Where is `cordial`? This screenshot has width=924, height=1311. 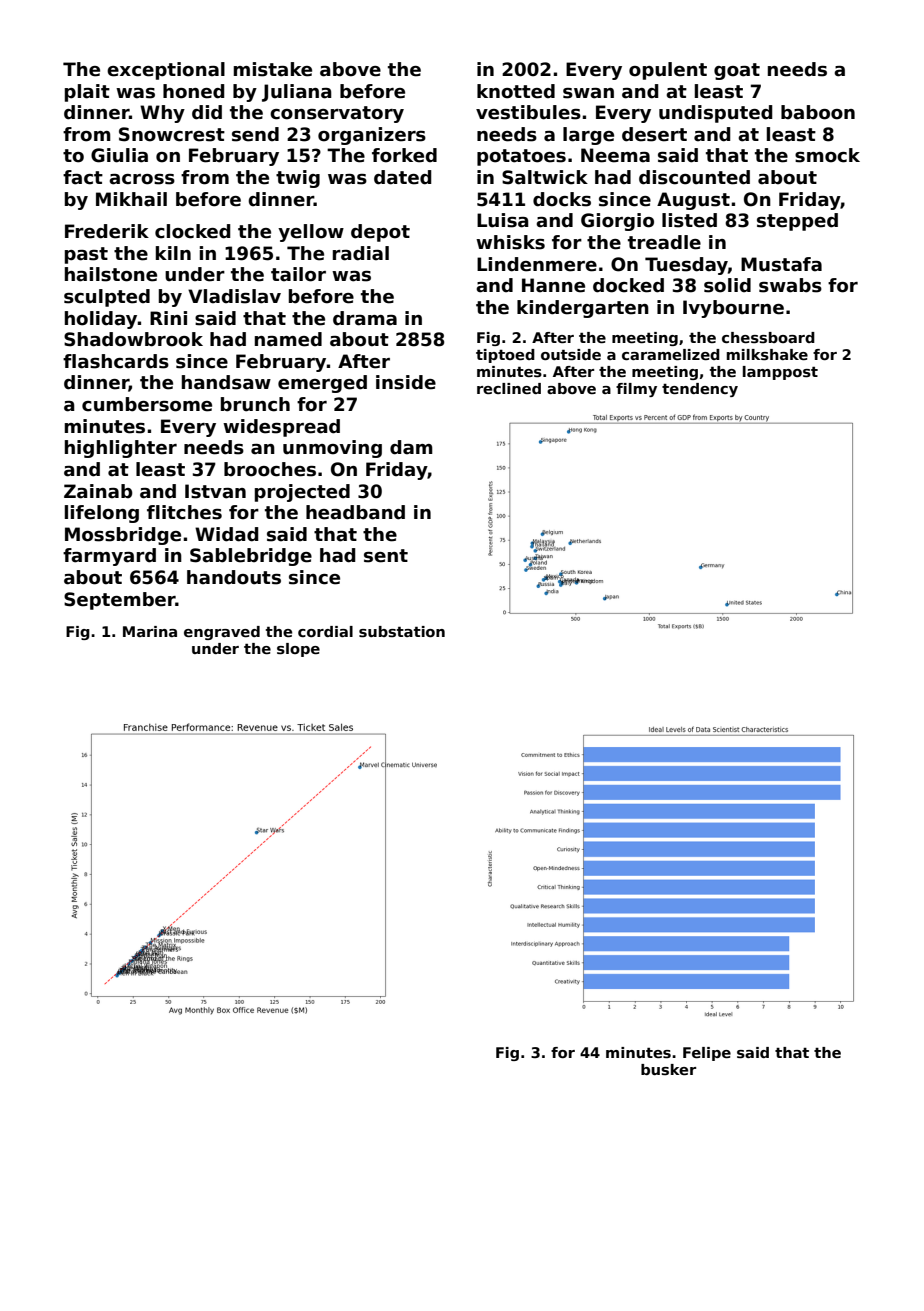
cordial is located at coordinates (325, 631).
